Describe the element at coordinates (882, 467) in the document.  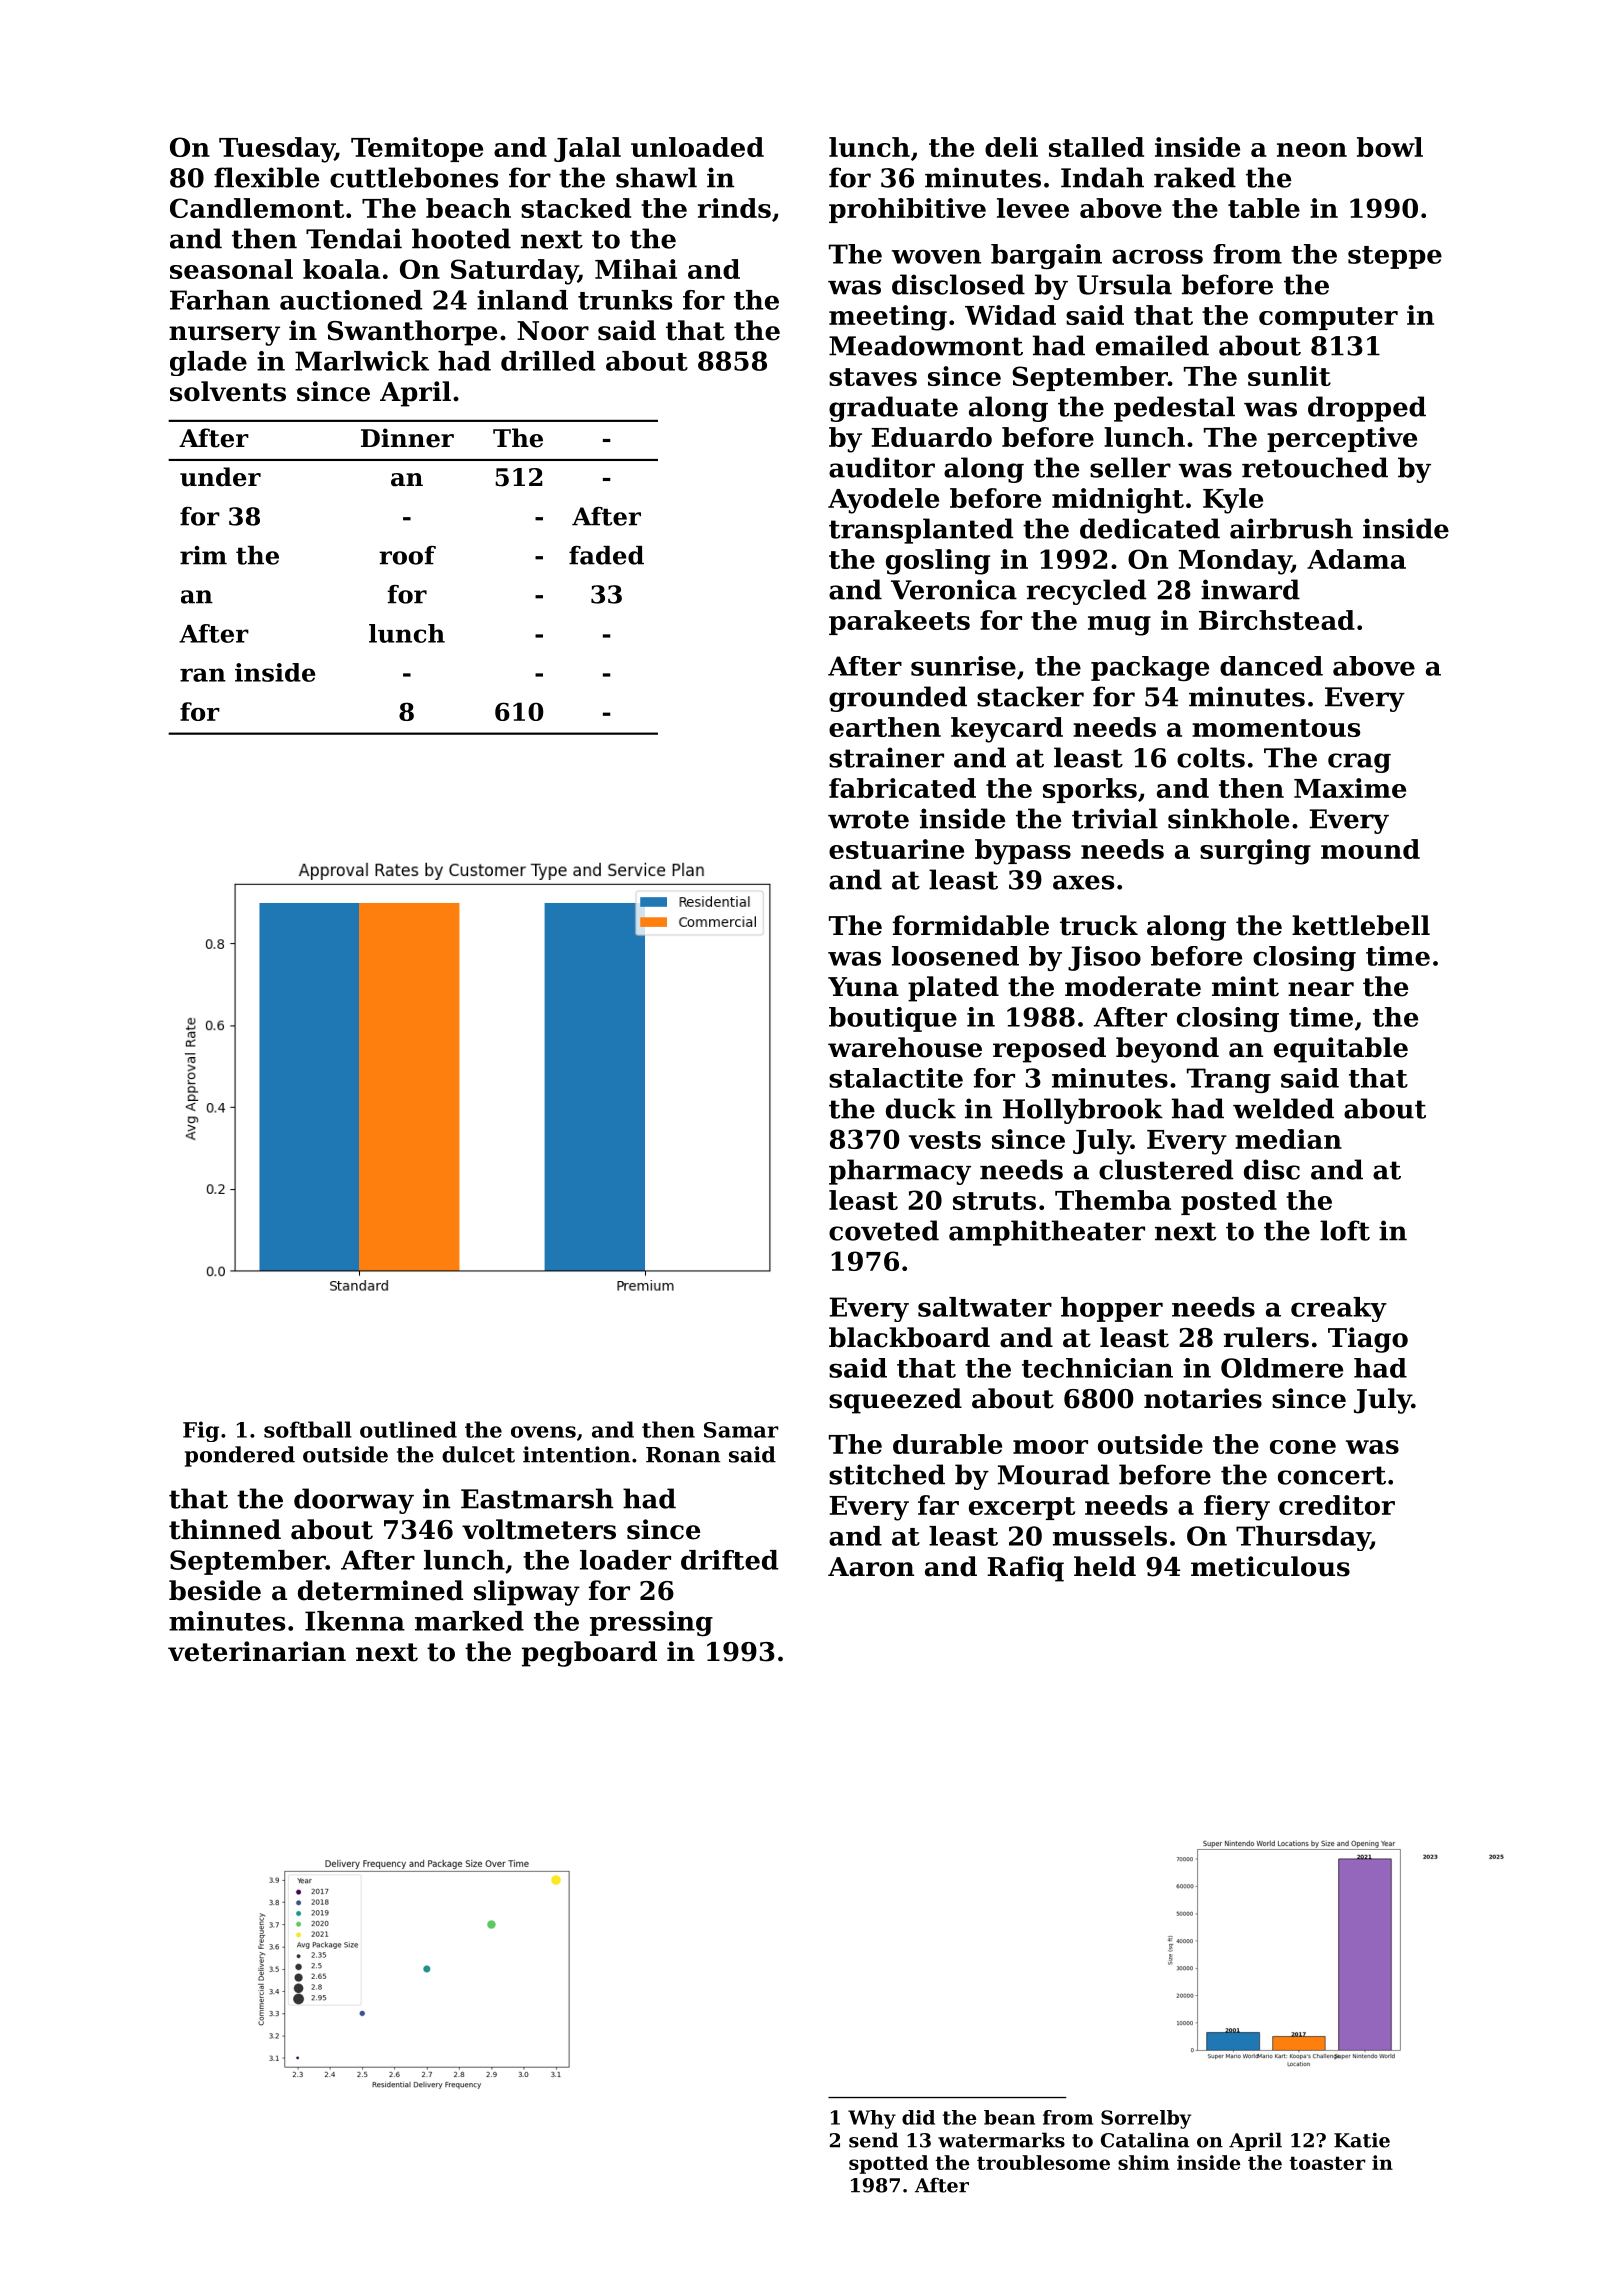
I see `auditor` at that location.
